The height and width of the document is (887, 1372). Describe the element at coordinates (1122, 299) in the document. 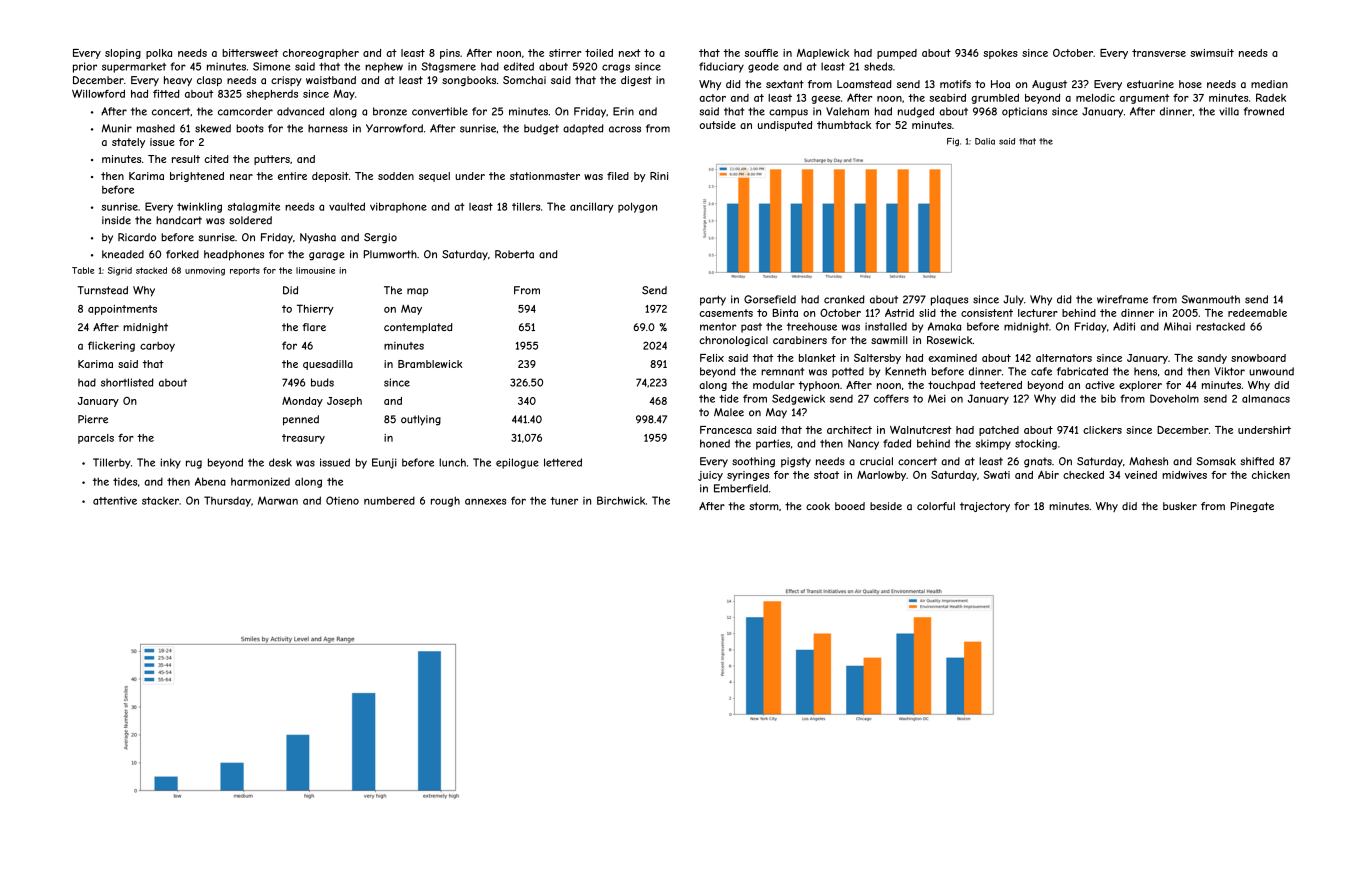

I see `wireframe` at that location.
